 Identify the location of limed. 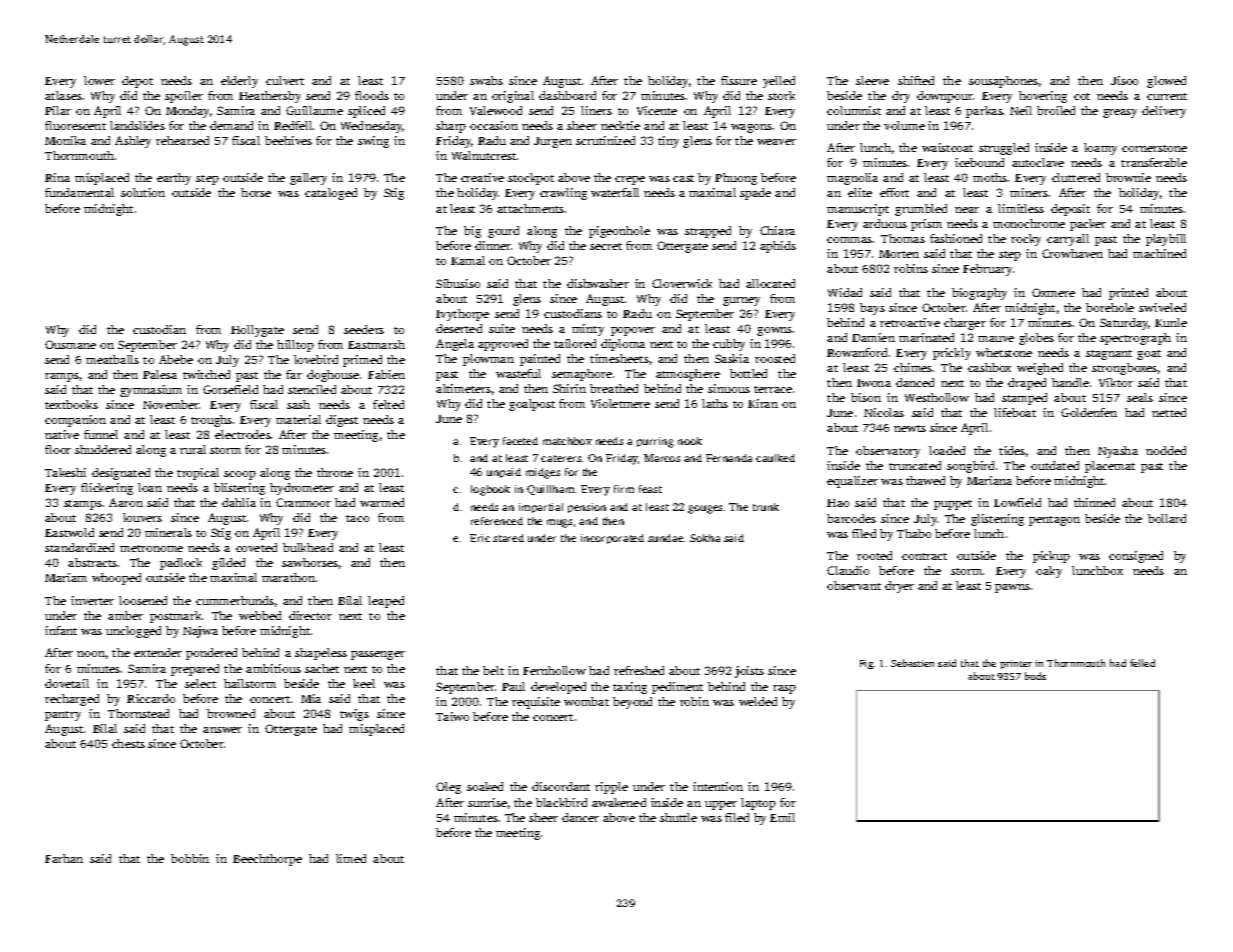
(351, 858).
